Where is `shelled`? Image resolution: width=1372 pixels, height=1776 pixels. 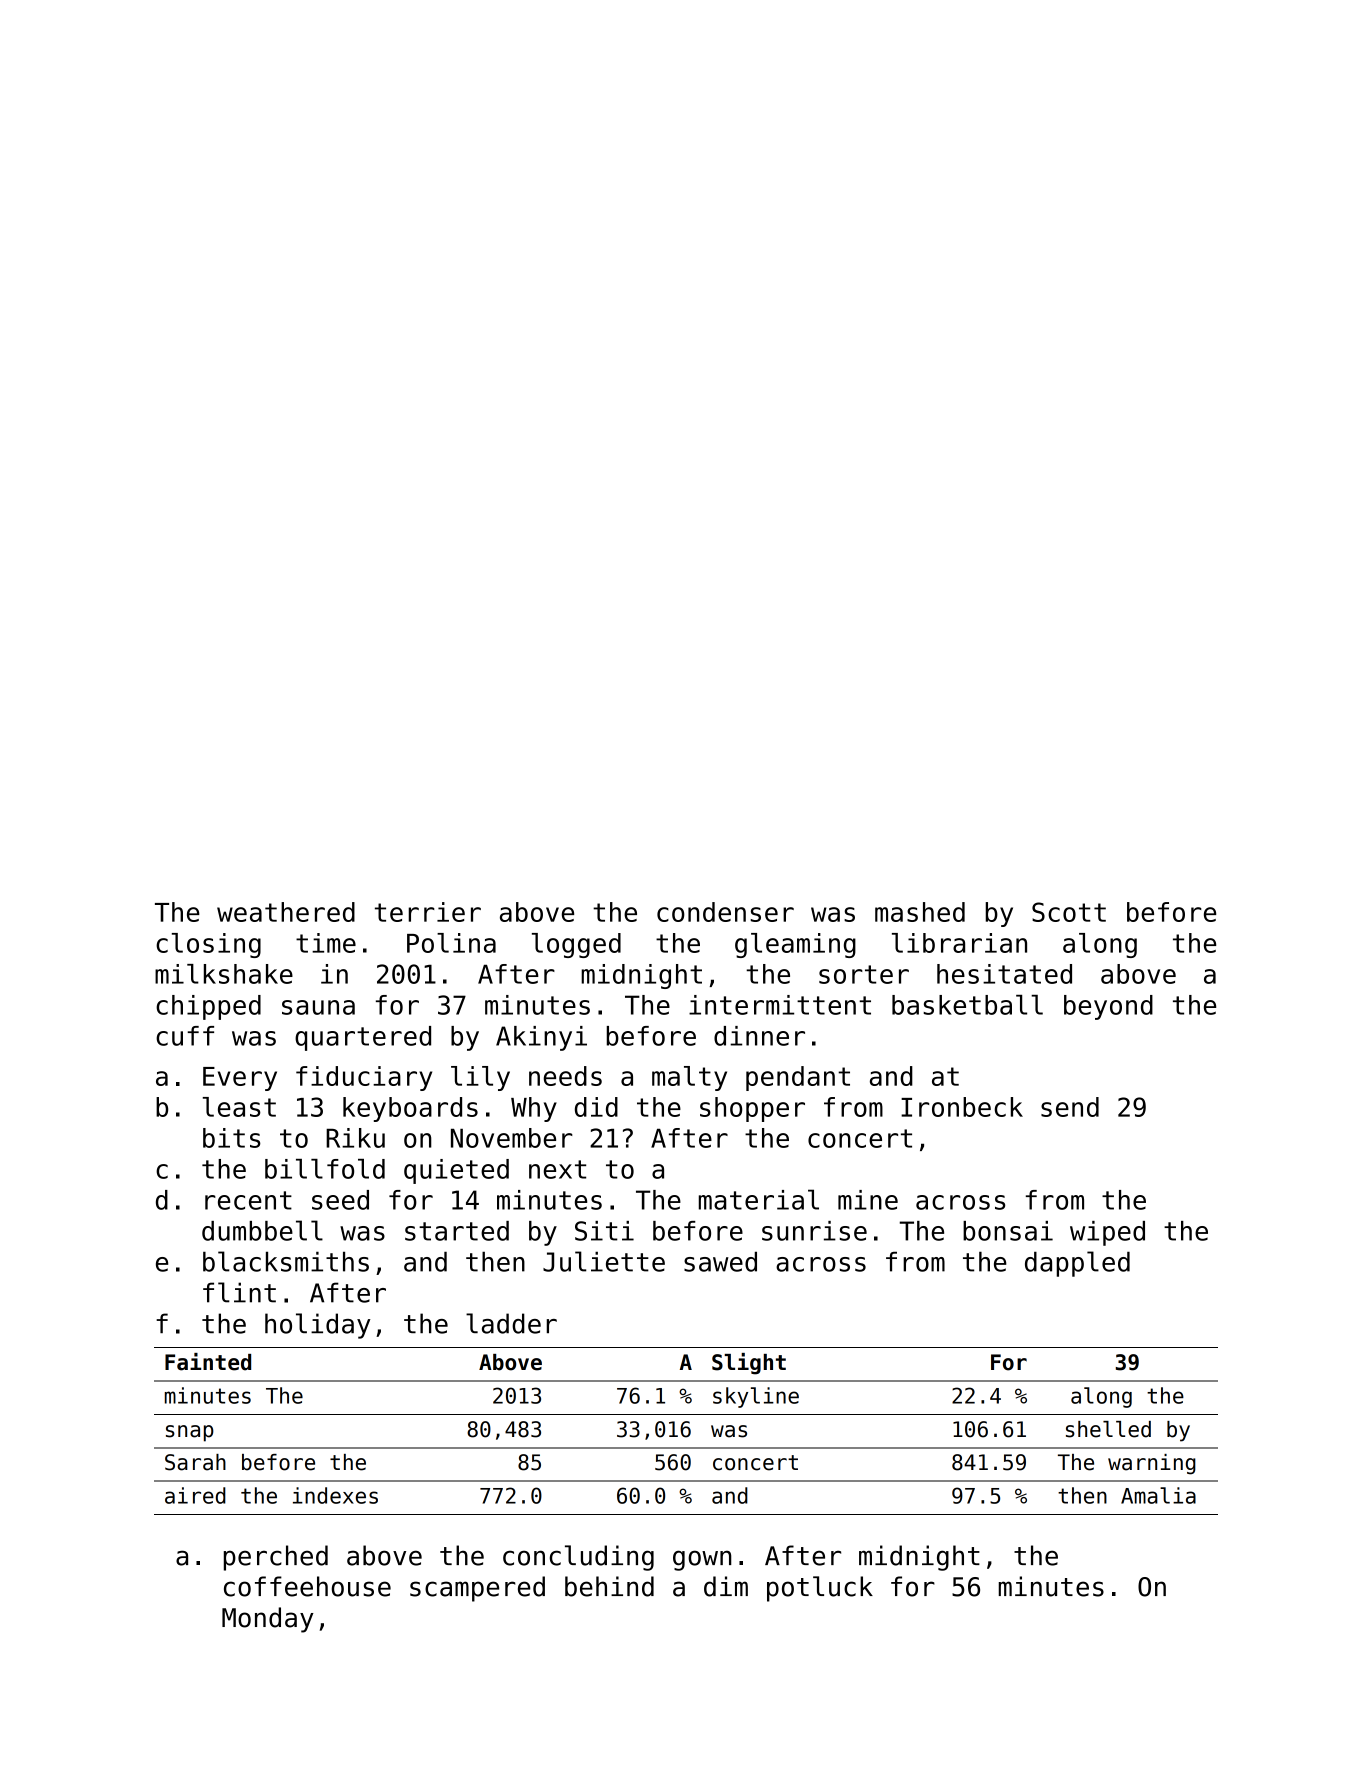
shelled is located at coordinates (1108, 1429).
